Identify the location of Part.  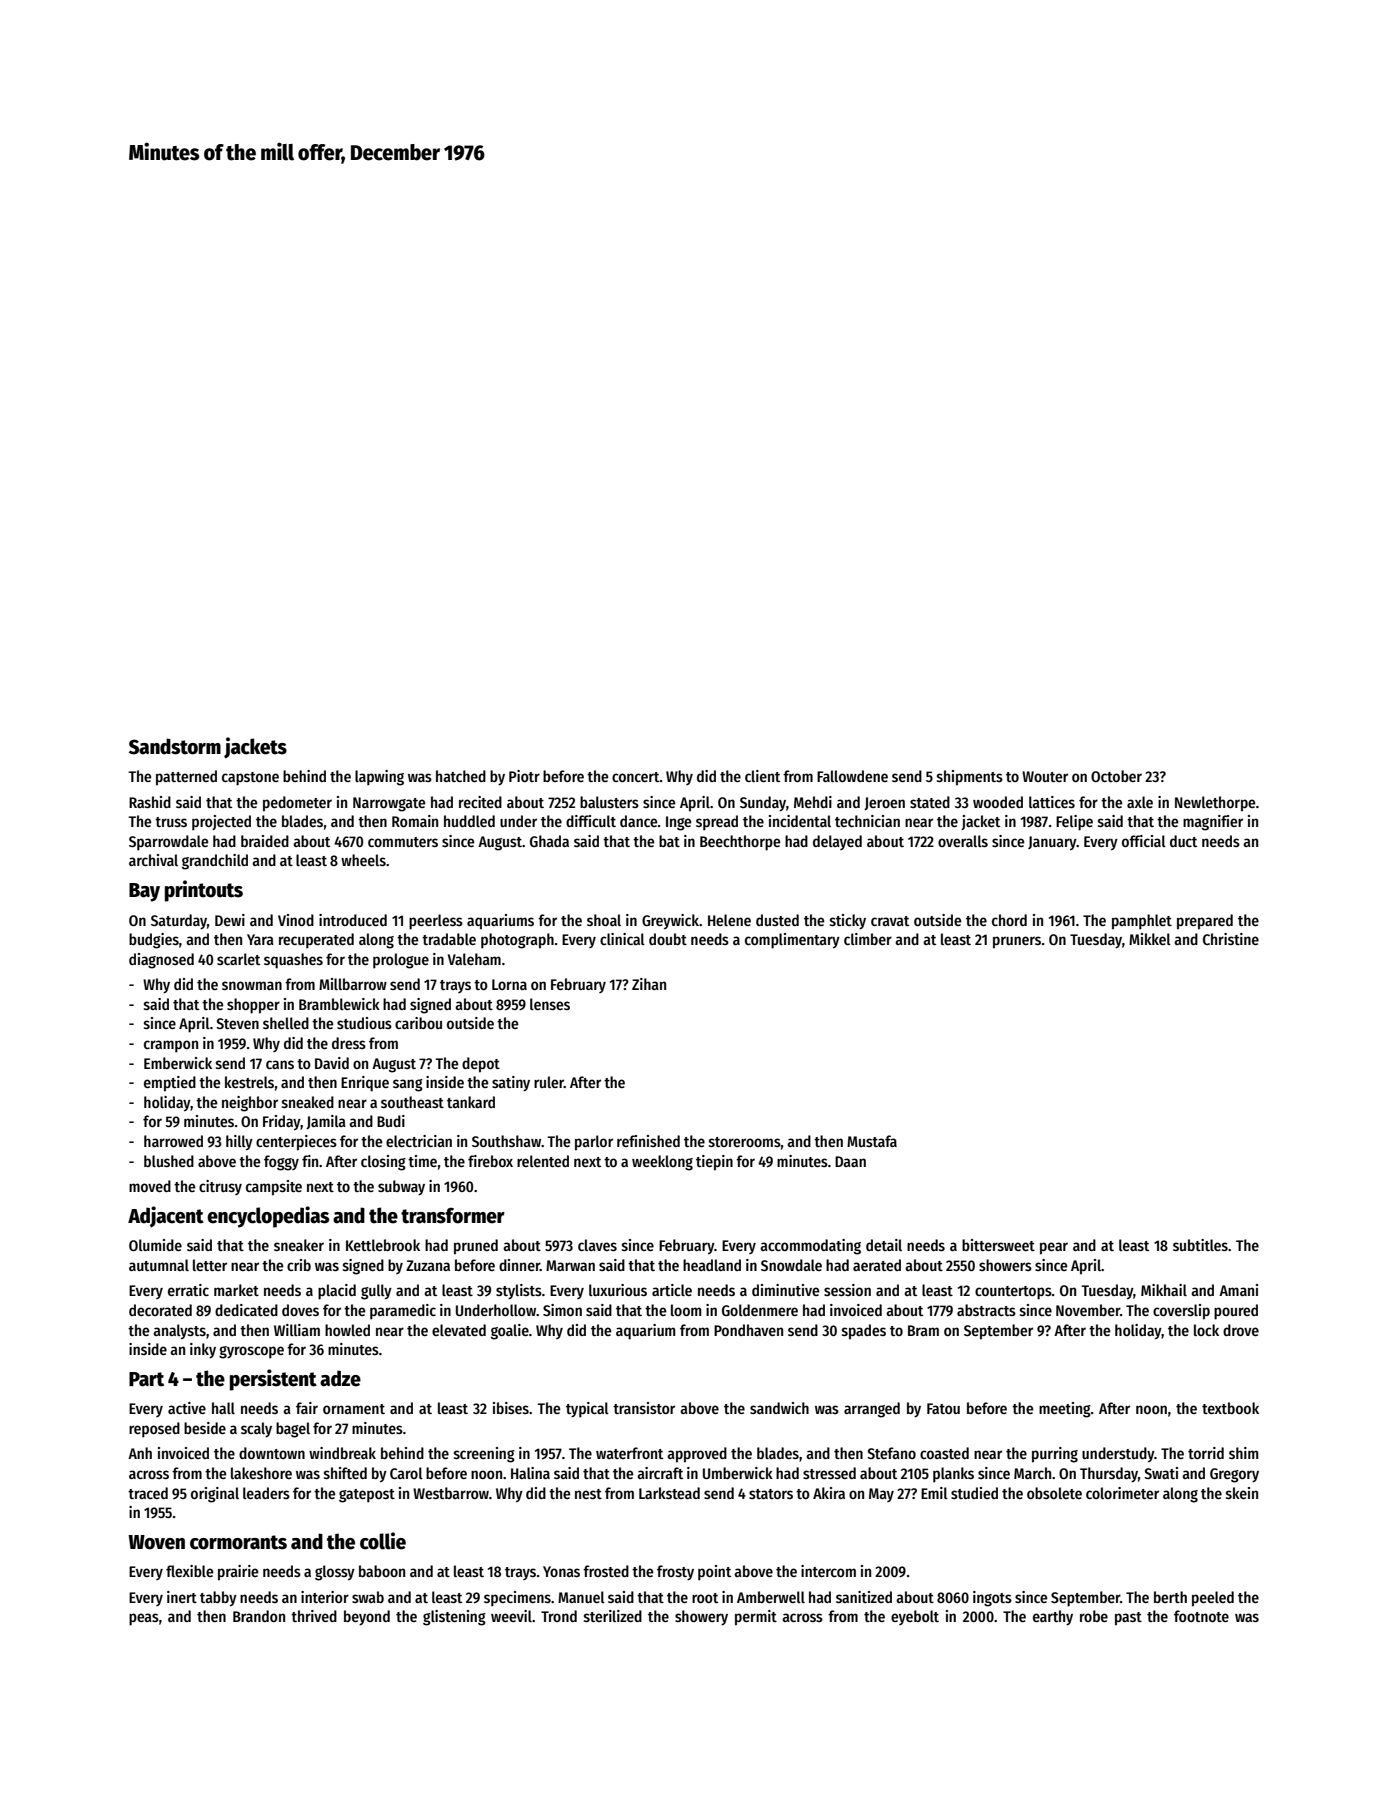
(146, 1379).
